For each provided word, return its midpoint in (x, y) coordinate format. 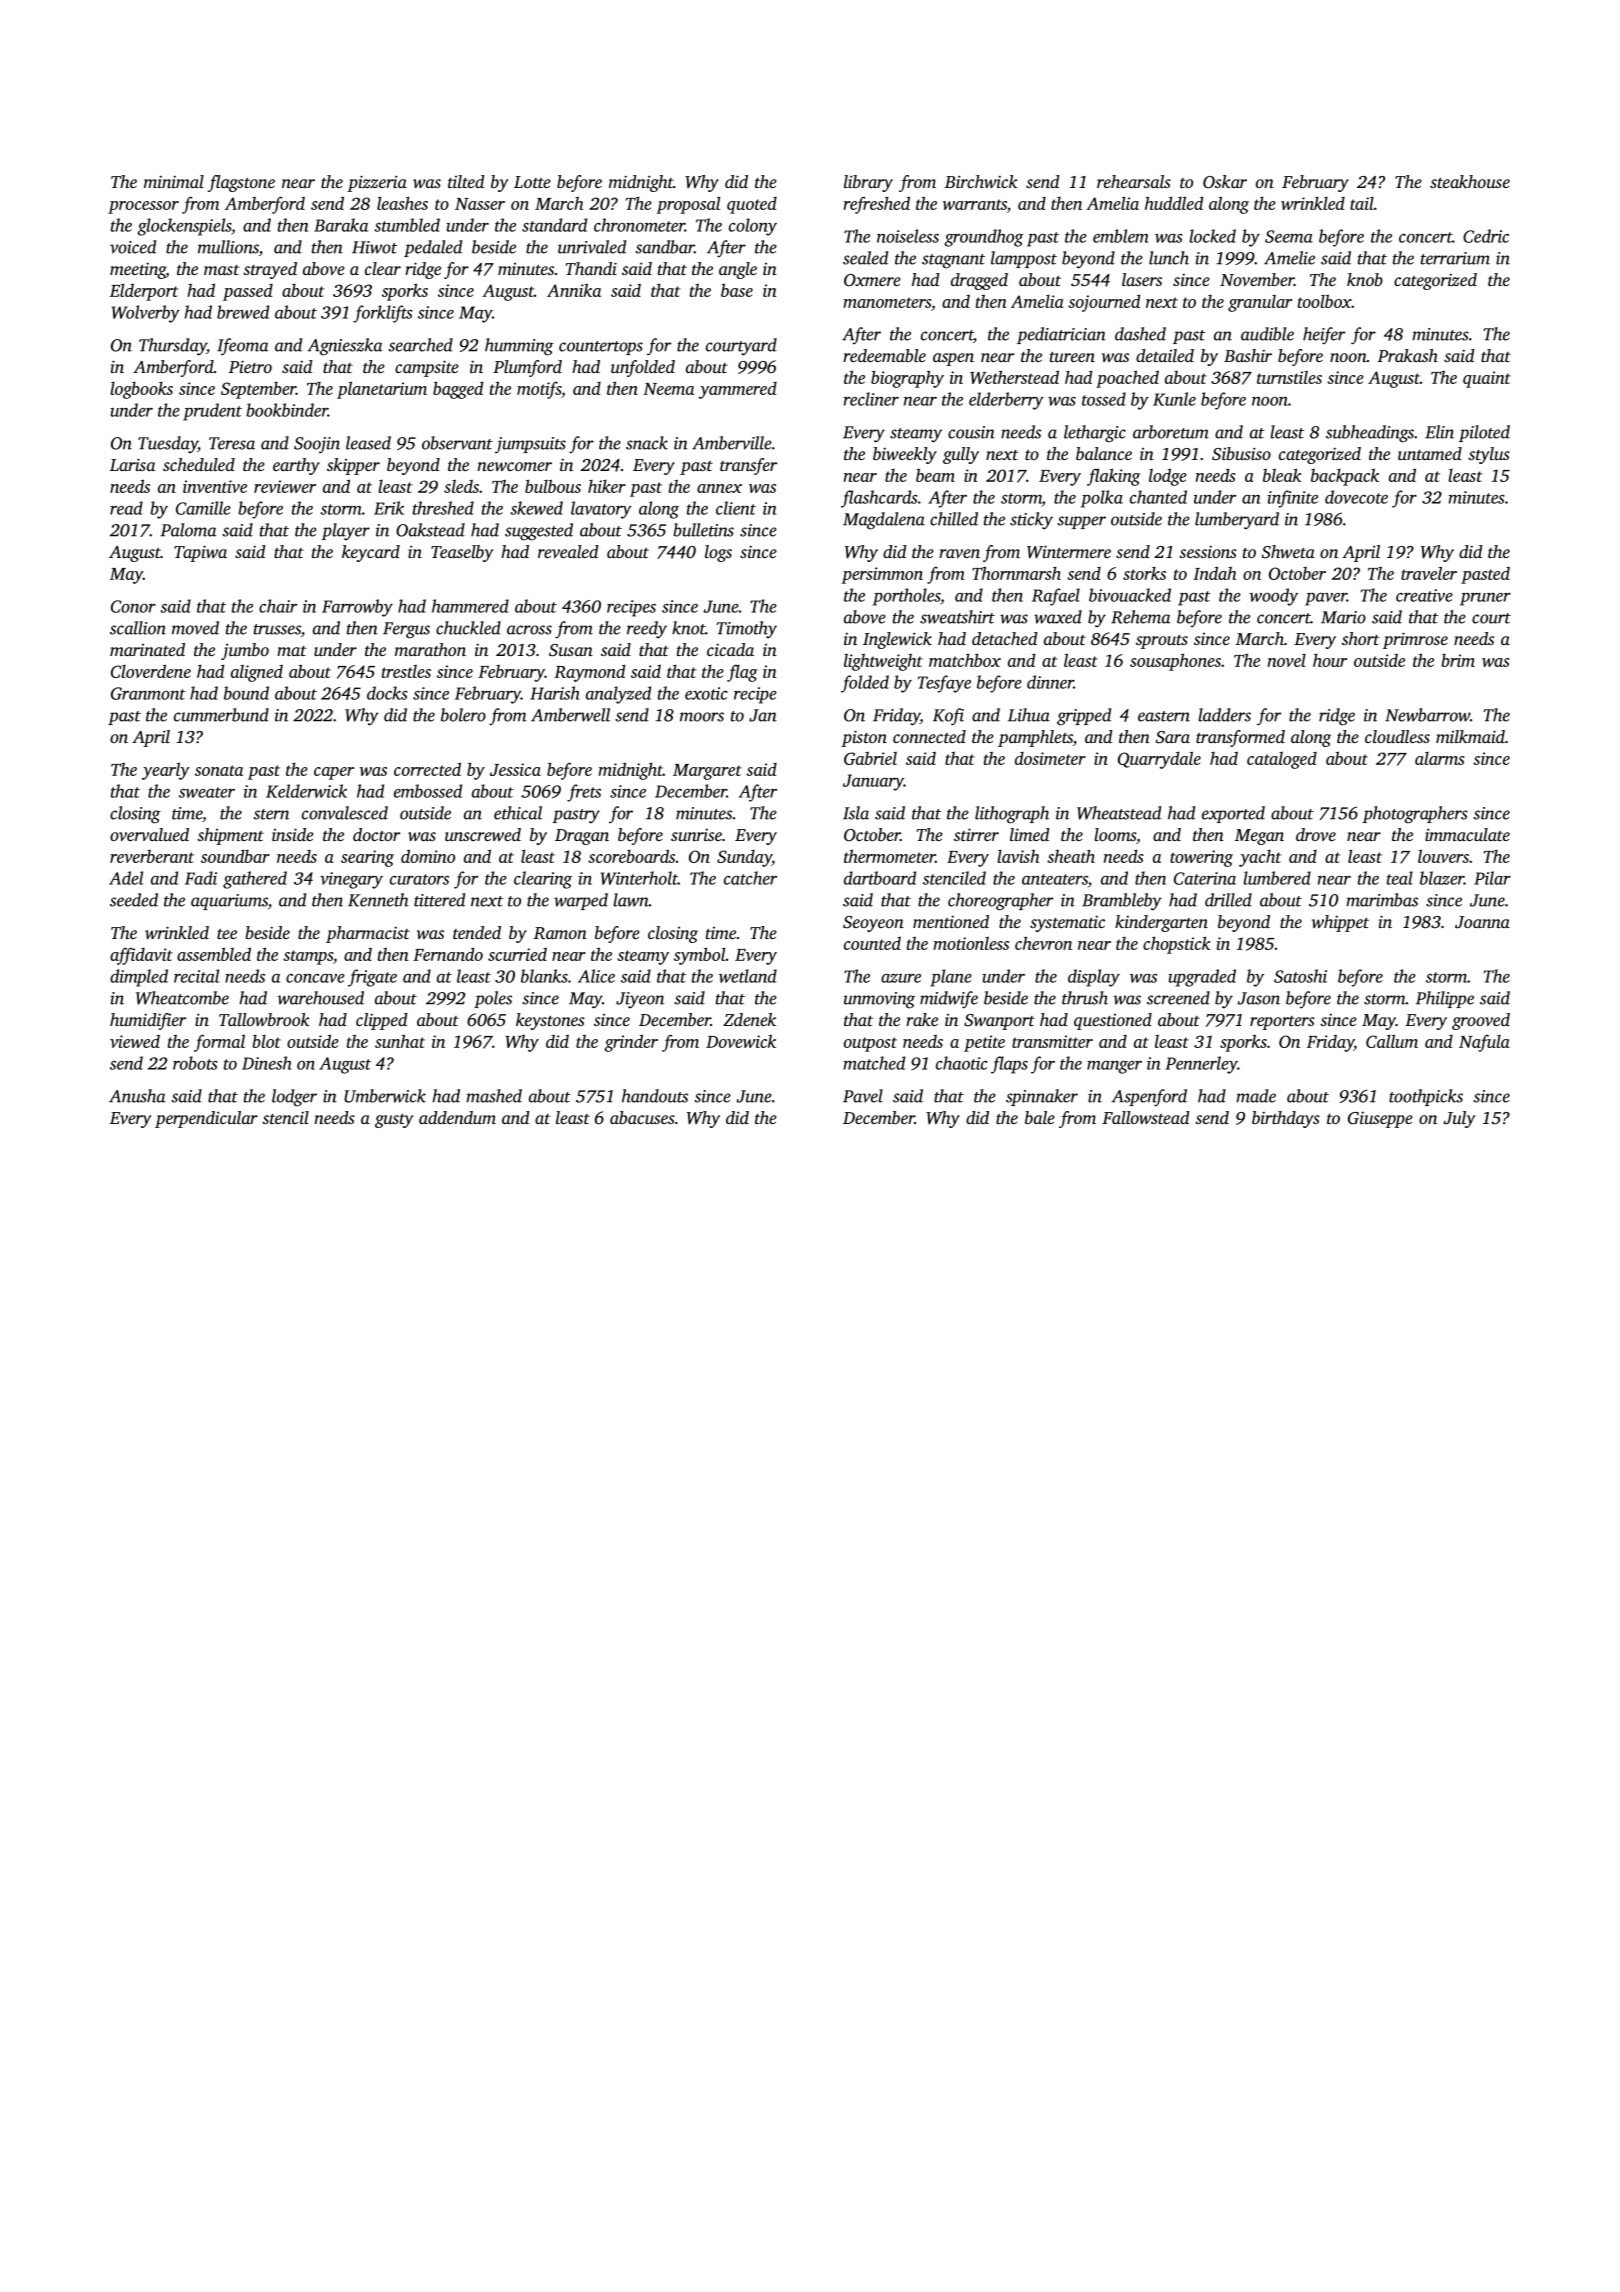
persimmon (882, 575)
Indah (1214, 573)
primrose (1415, 640)
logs (718, 553)
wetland (748, 976)
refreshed (876, 205)
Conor (133, 606)
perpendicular (206, 1119)
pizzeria (377, 183)
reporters (1282, 1023)
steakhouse (1470, 181)
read (126, 508)
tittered (439, 900)
